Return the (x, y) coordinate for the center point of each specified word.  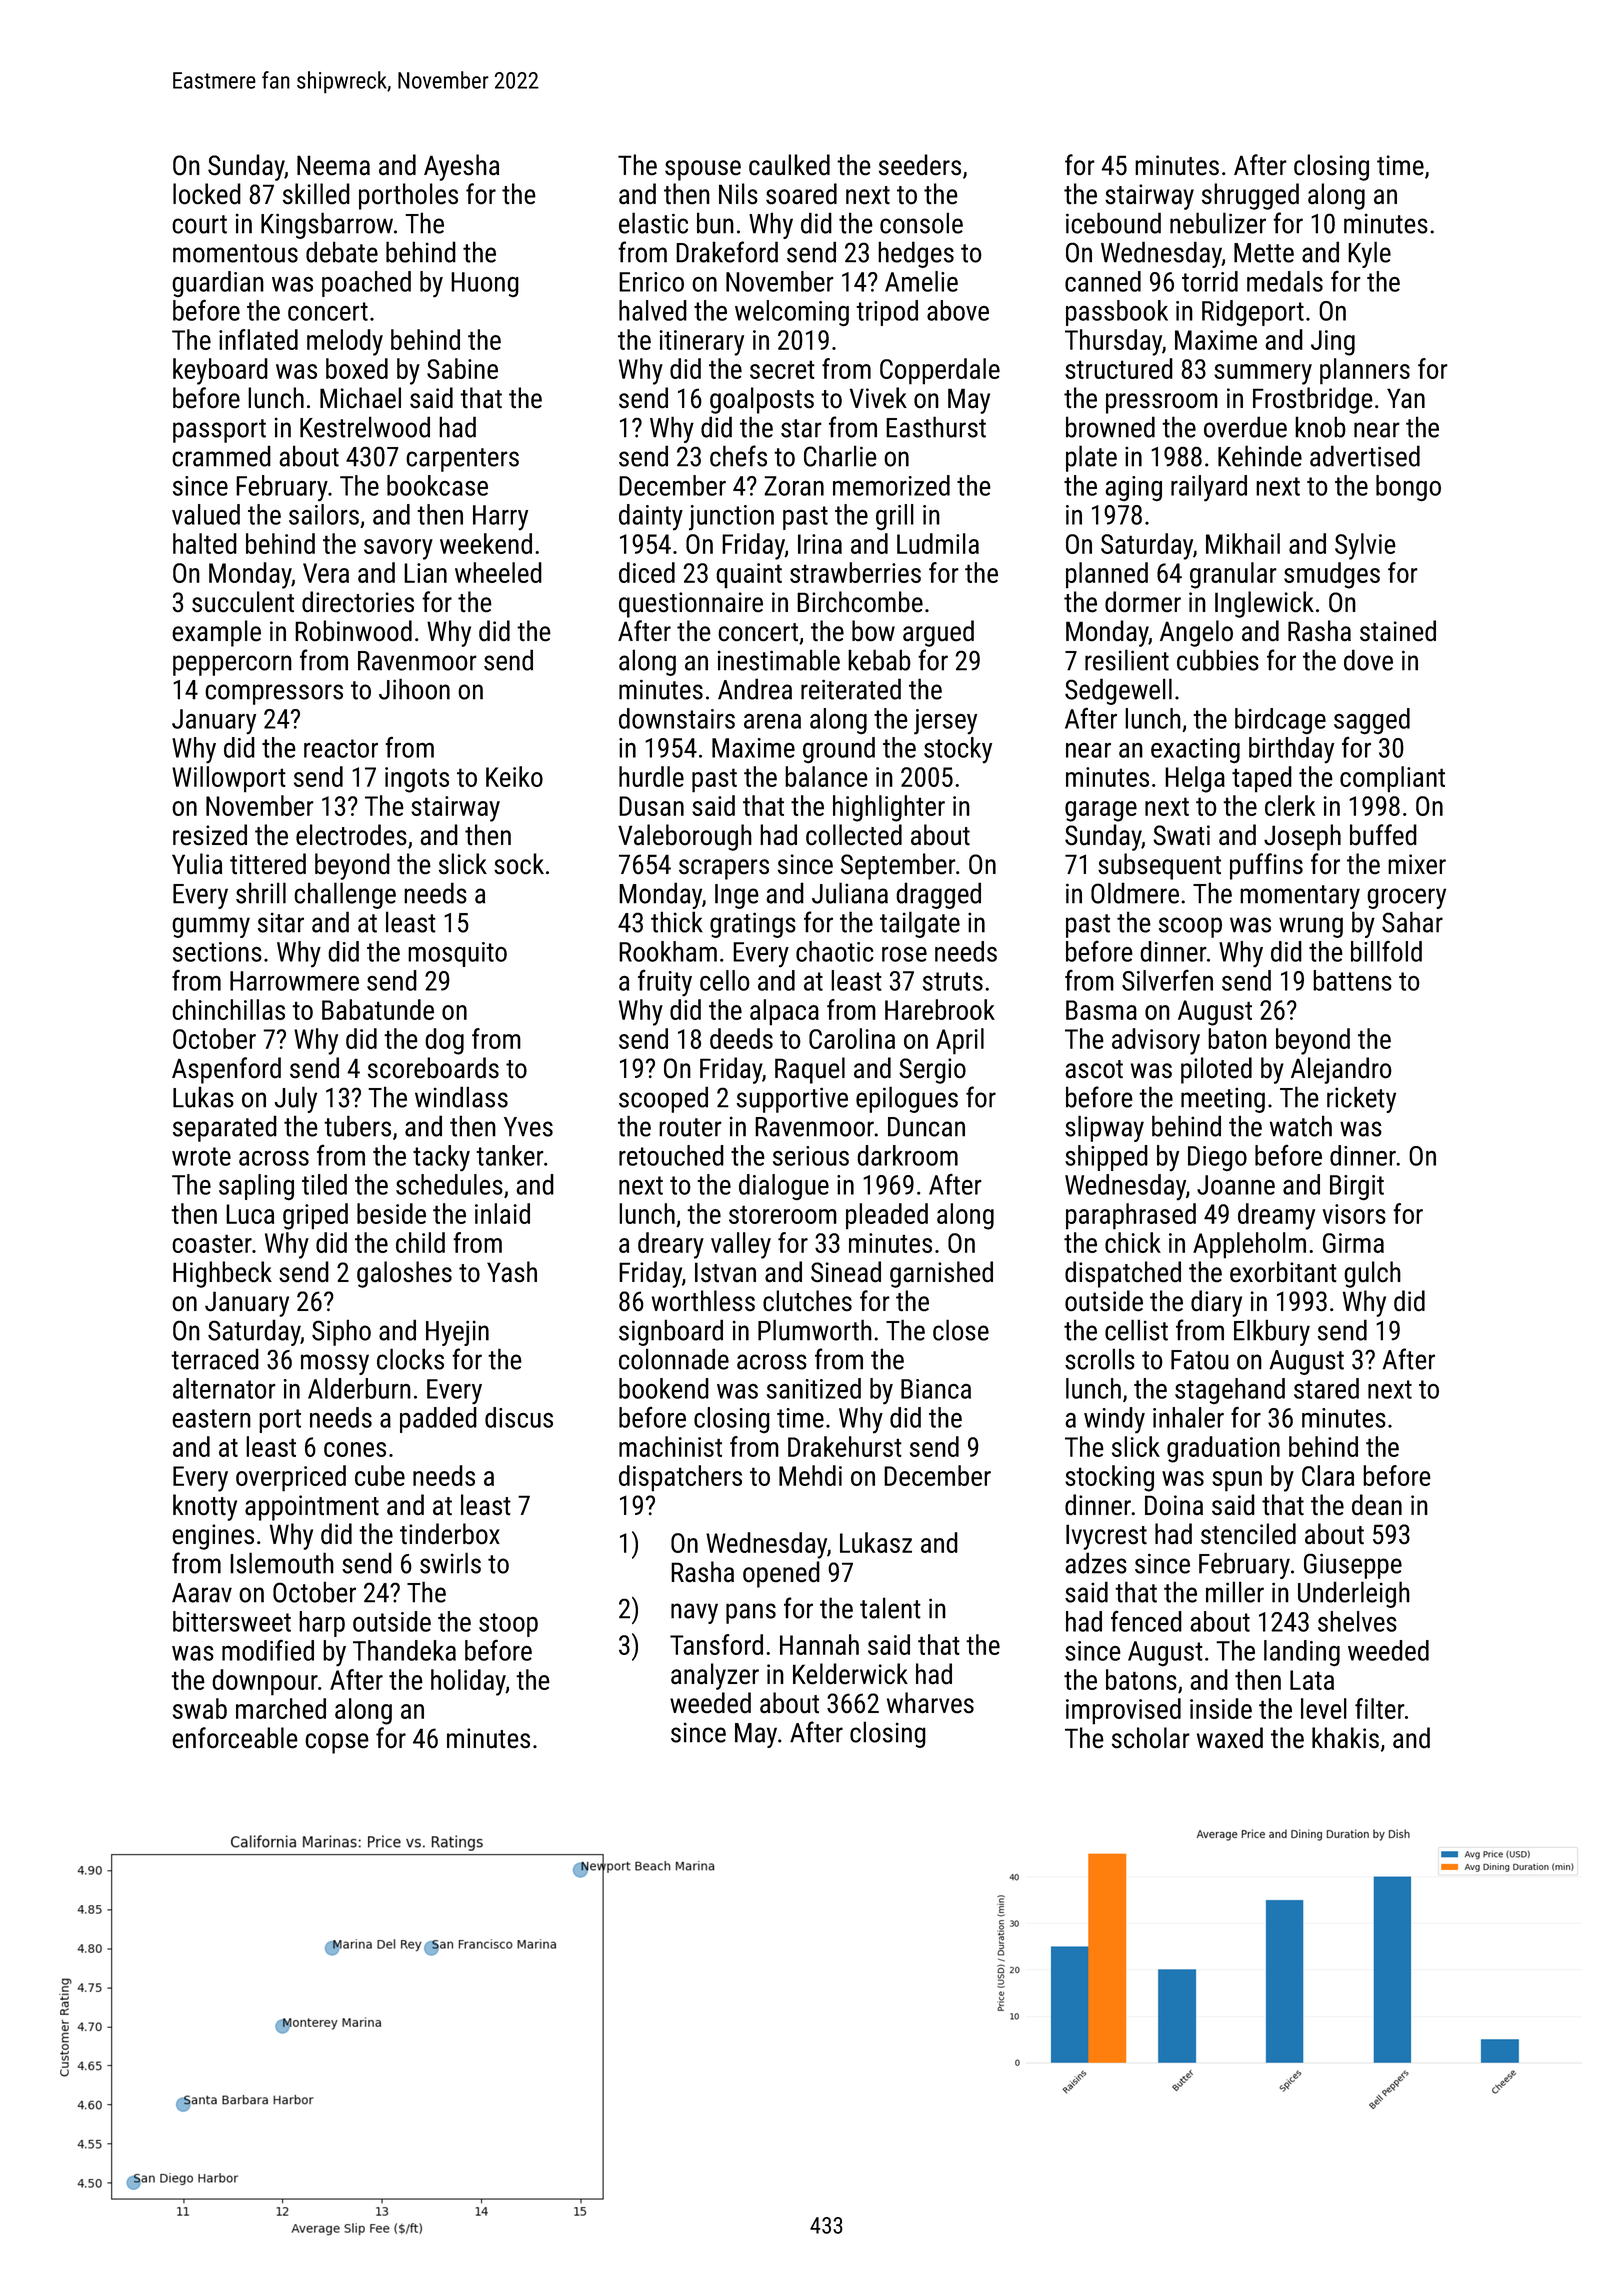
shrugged (1250, 196)
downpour (265, 1682)
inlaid (502, 1213)
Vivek (878, 397)
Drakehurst (845, 1446)
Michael (360, 398)
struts (953, 981)
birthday (1291, 750)
